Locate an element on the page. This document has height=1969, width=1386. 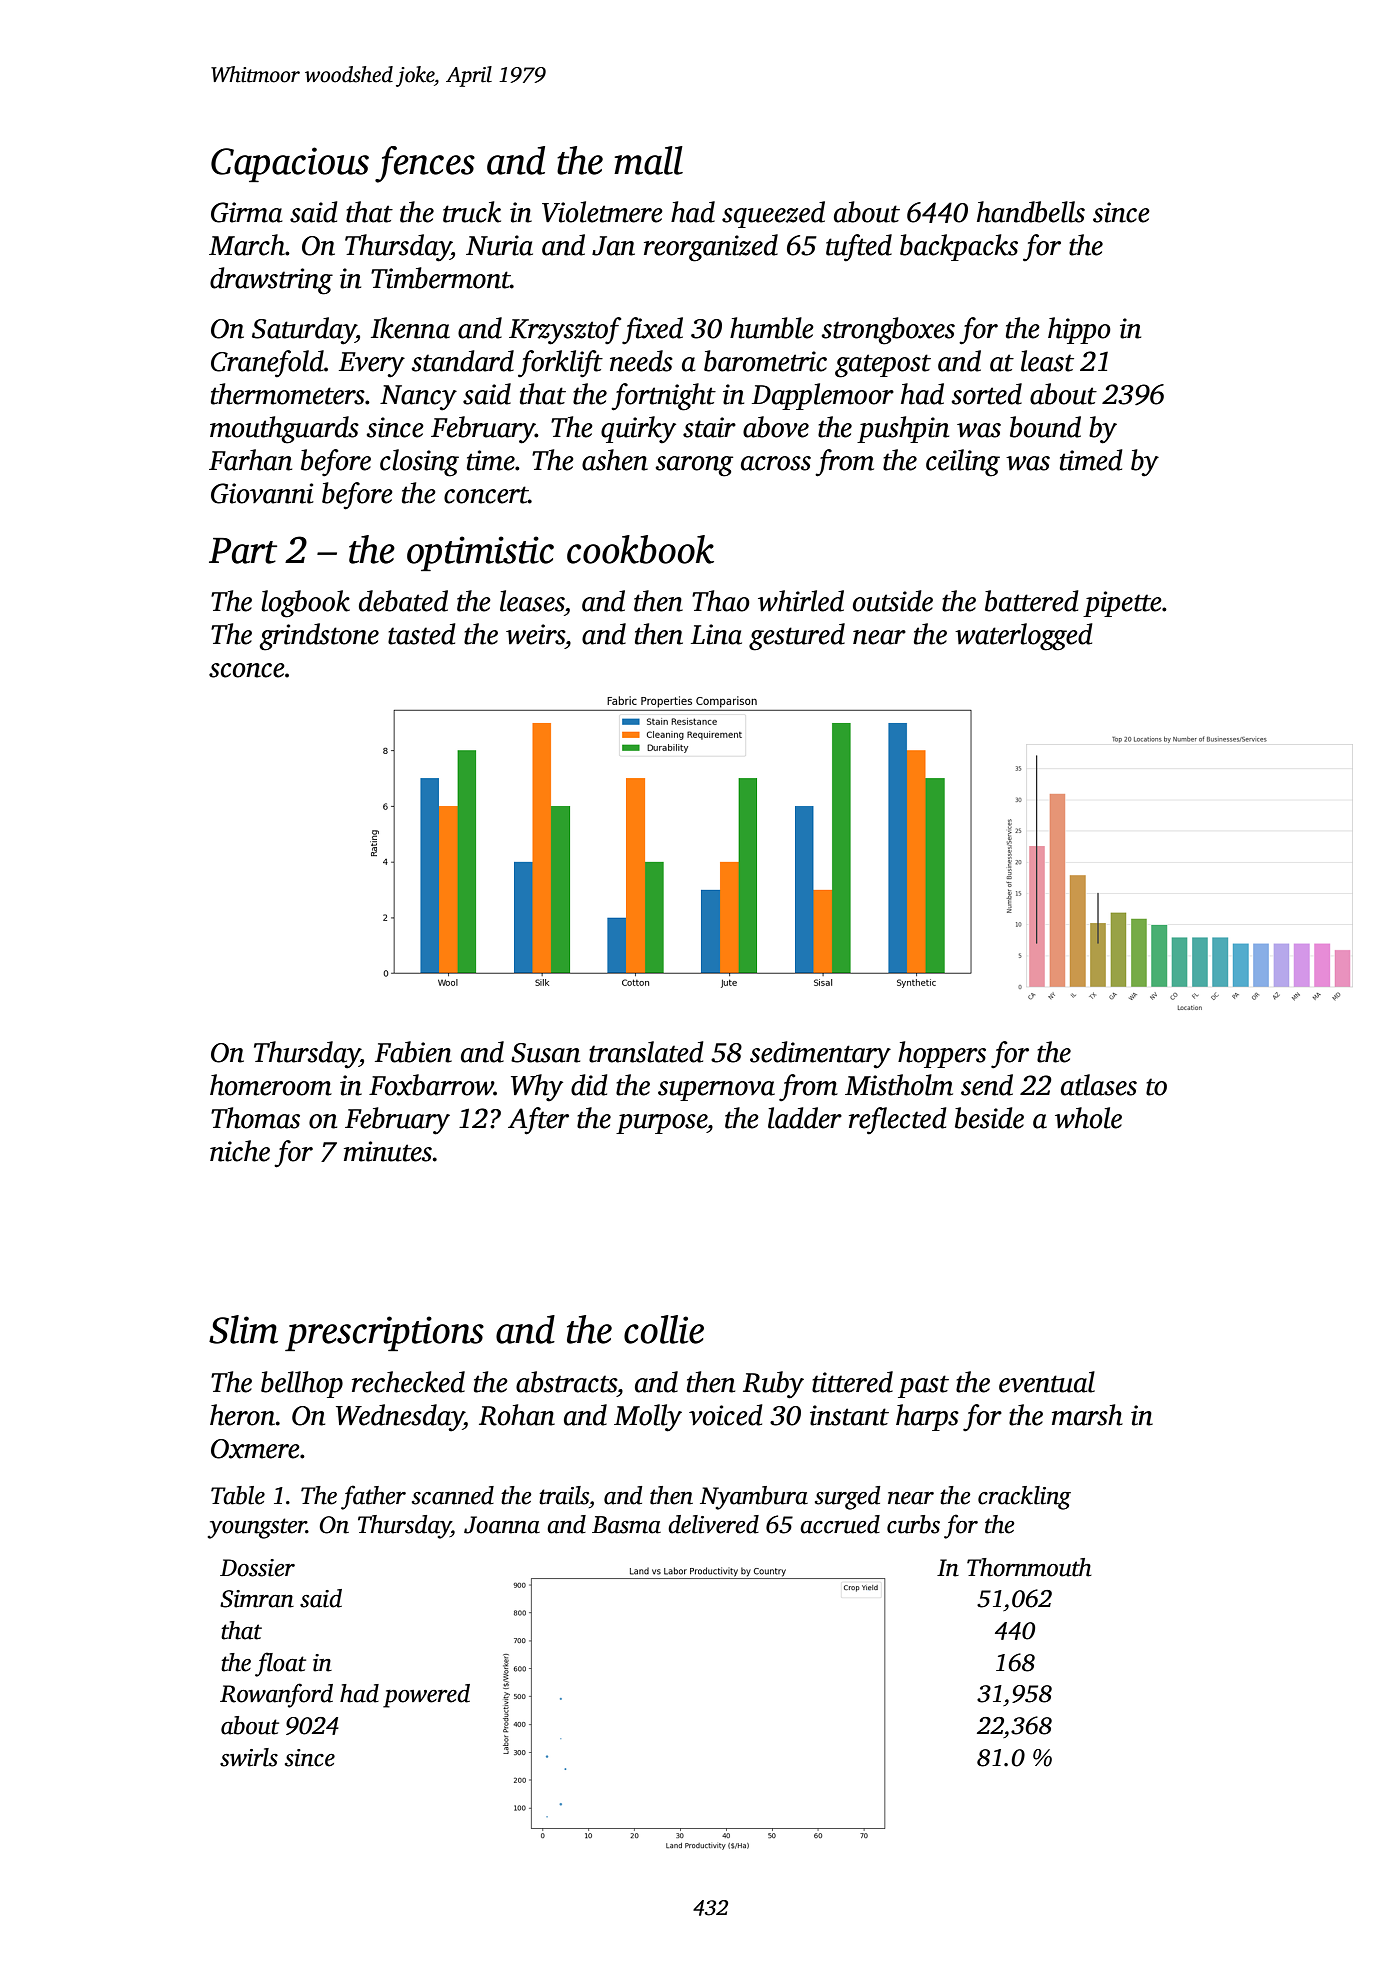
Joanna is located at coordinates (502, 1525).
